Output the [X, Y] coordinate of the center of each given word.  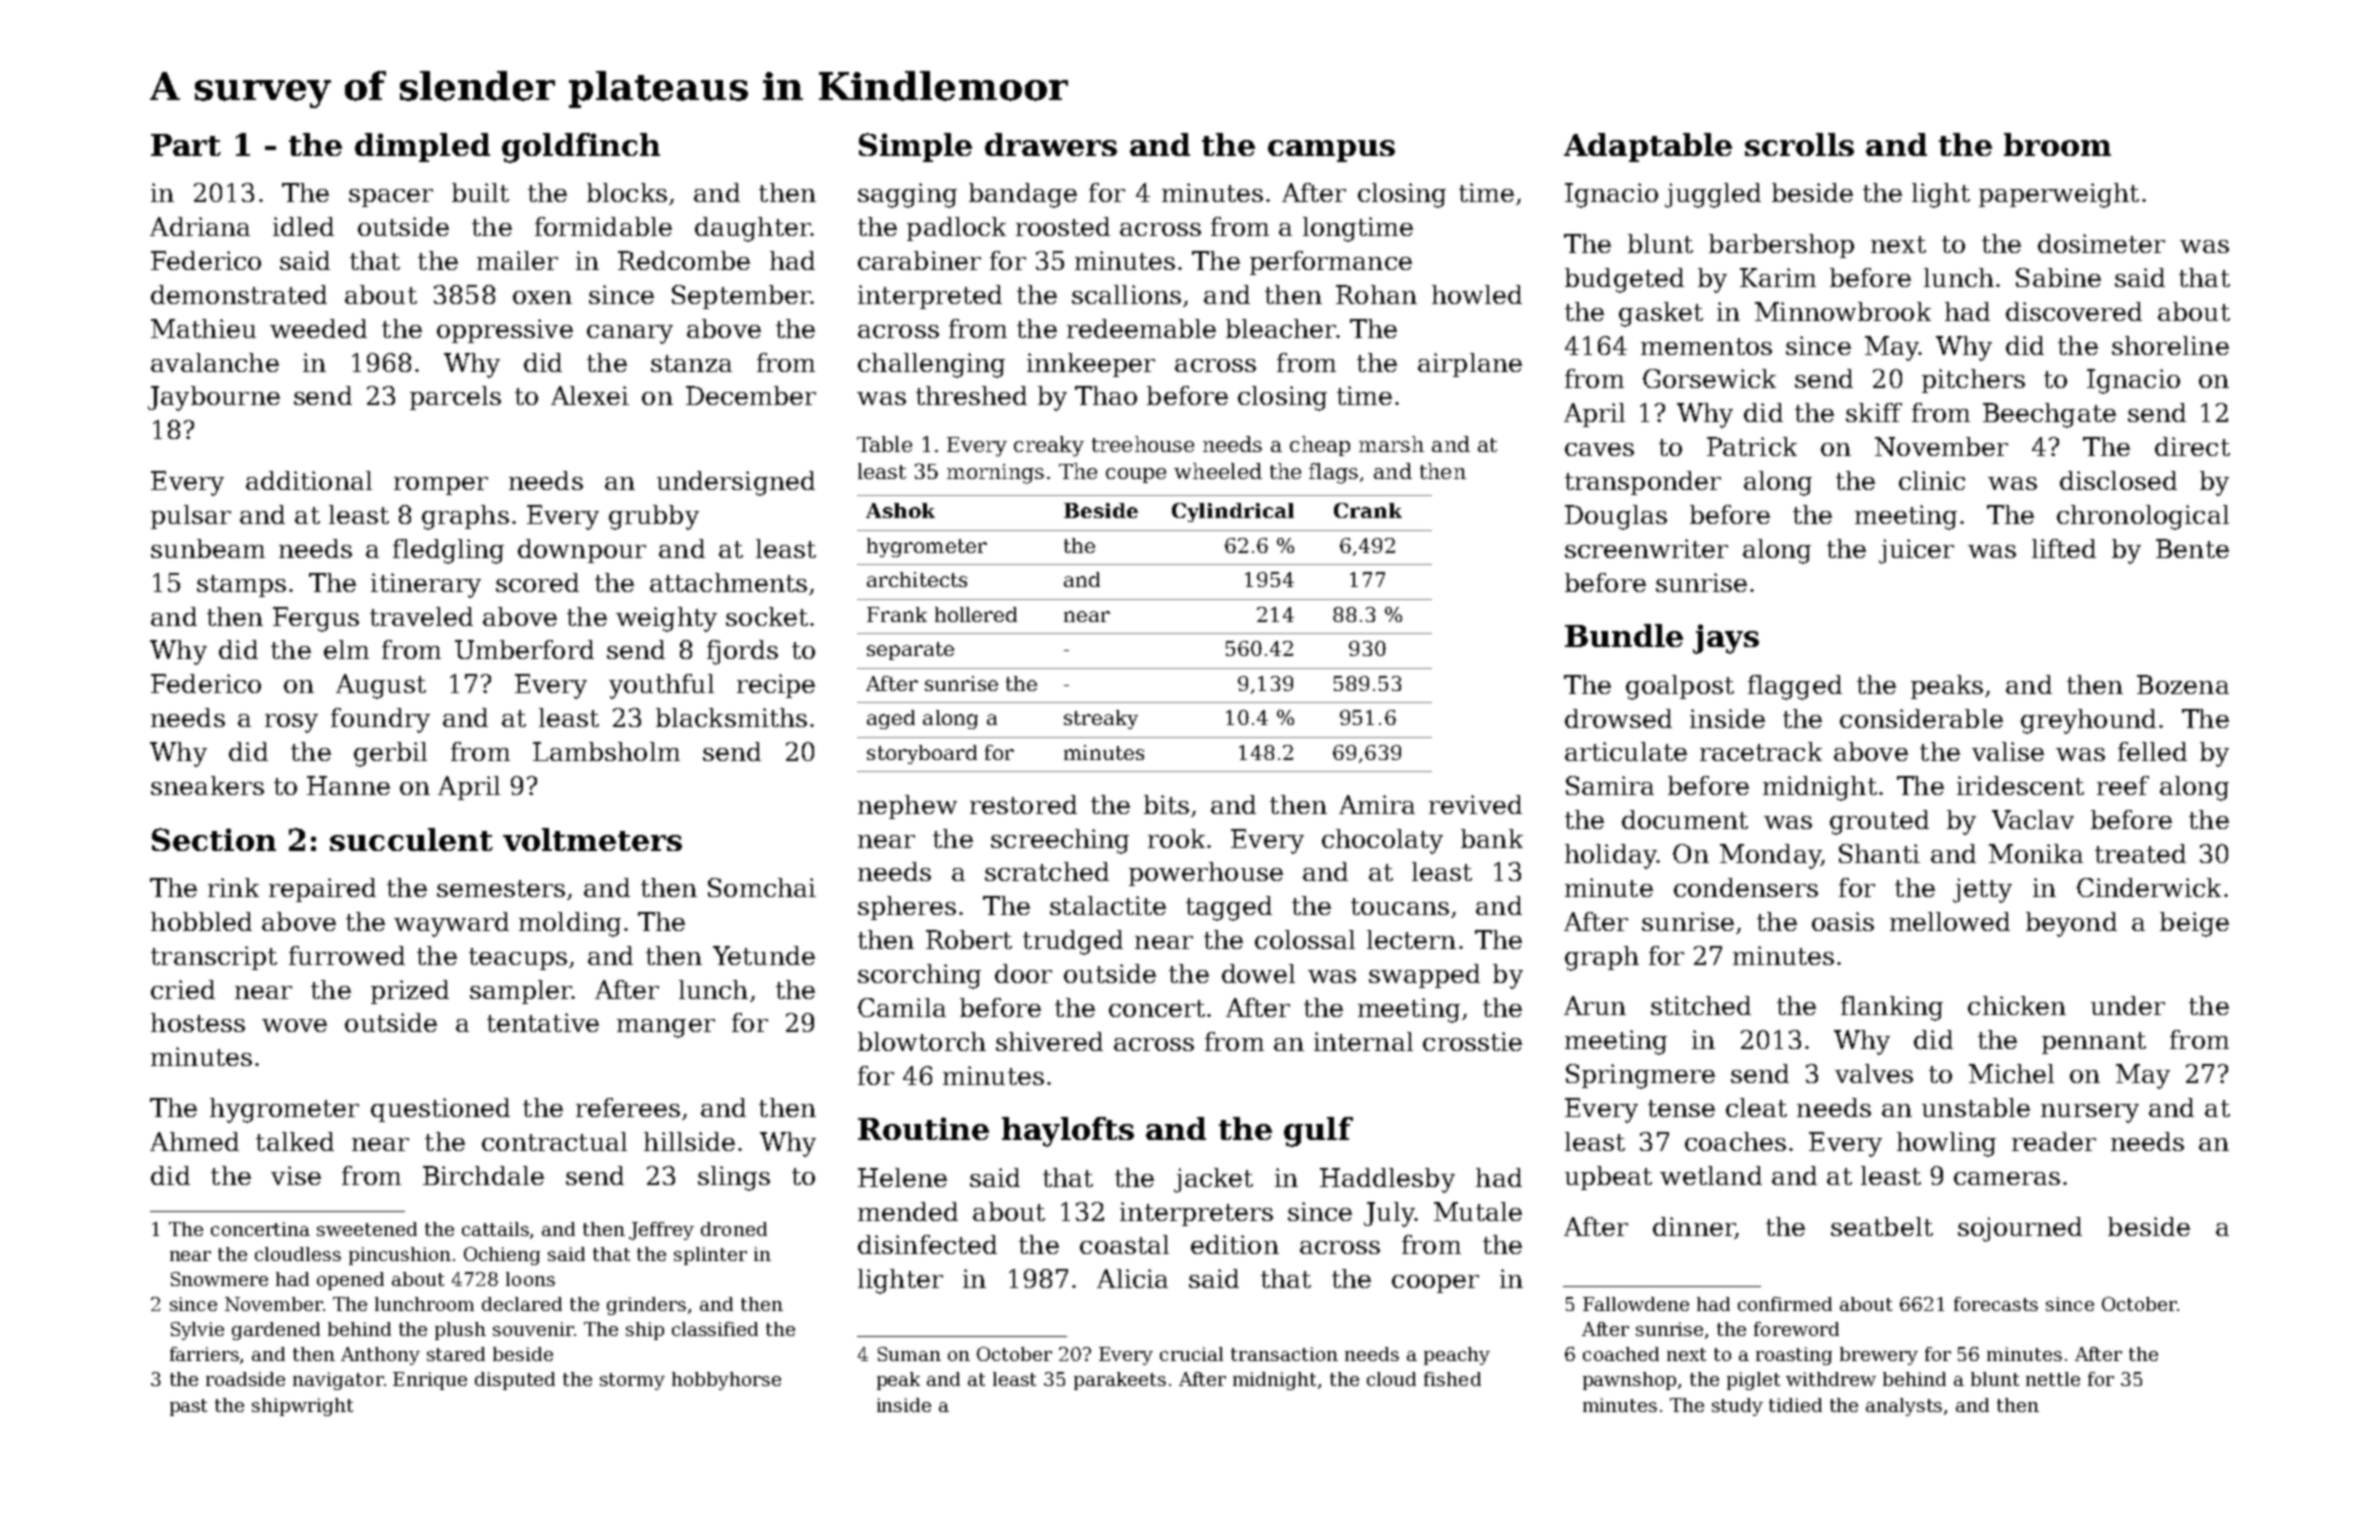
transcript [214, 958]
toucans [1400, 906]
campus [1331, 151]
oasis [1843, 921]
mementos [1706, 346]
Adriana [200, 226]
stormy [632, 1381]
